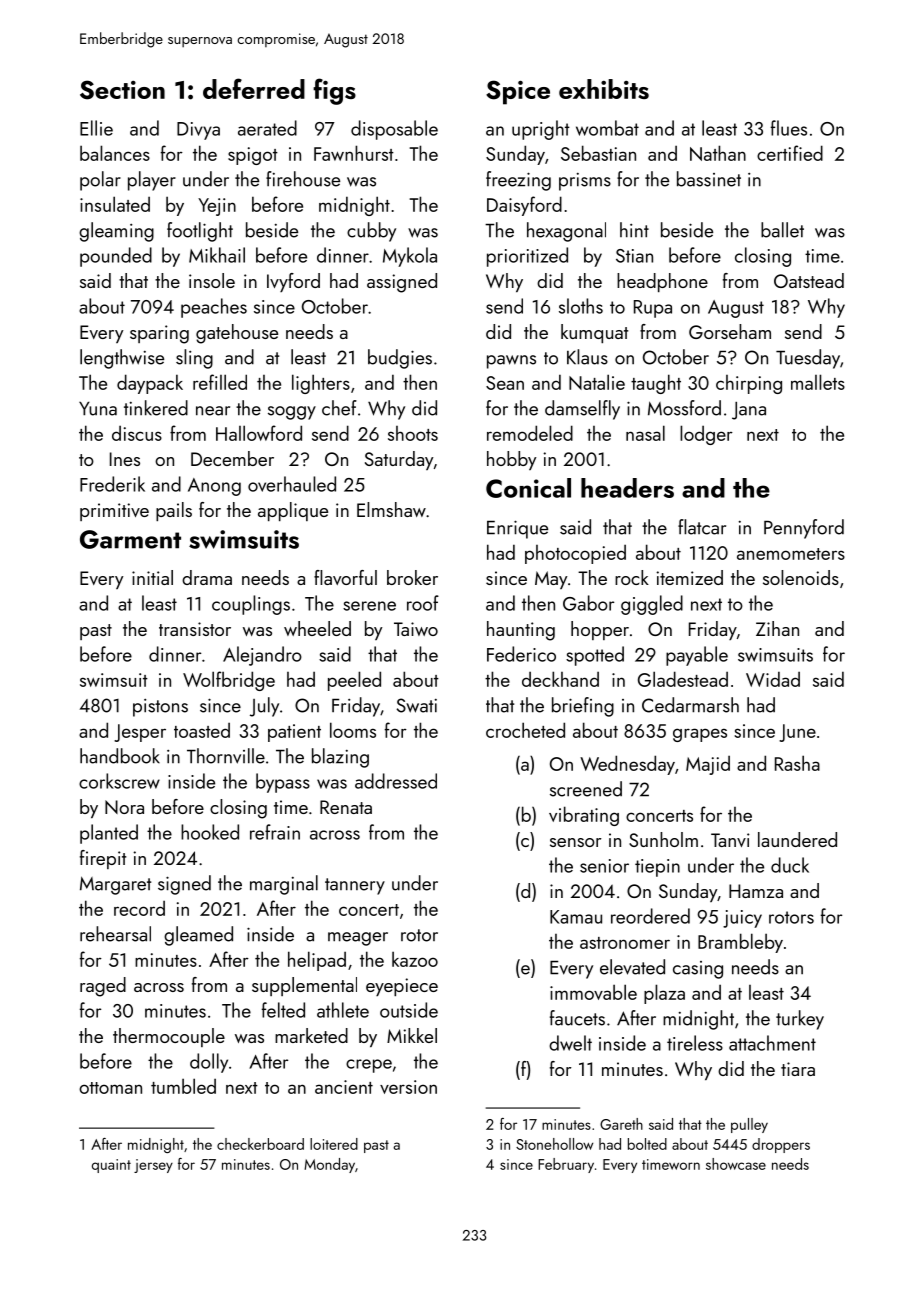 This screenshot has height=1311, width=924. What do you see at coordinates (396, 781) in the screenshot?
I see `addressed` at bounding box center [396, 781].
